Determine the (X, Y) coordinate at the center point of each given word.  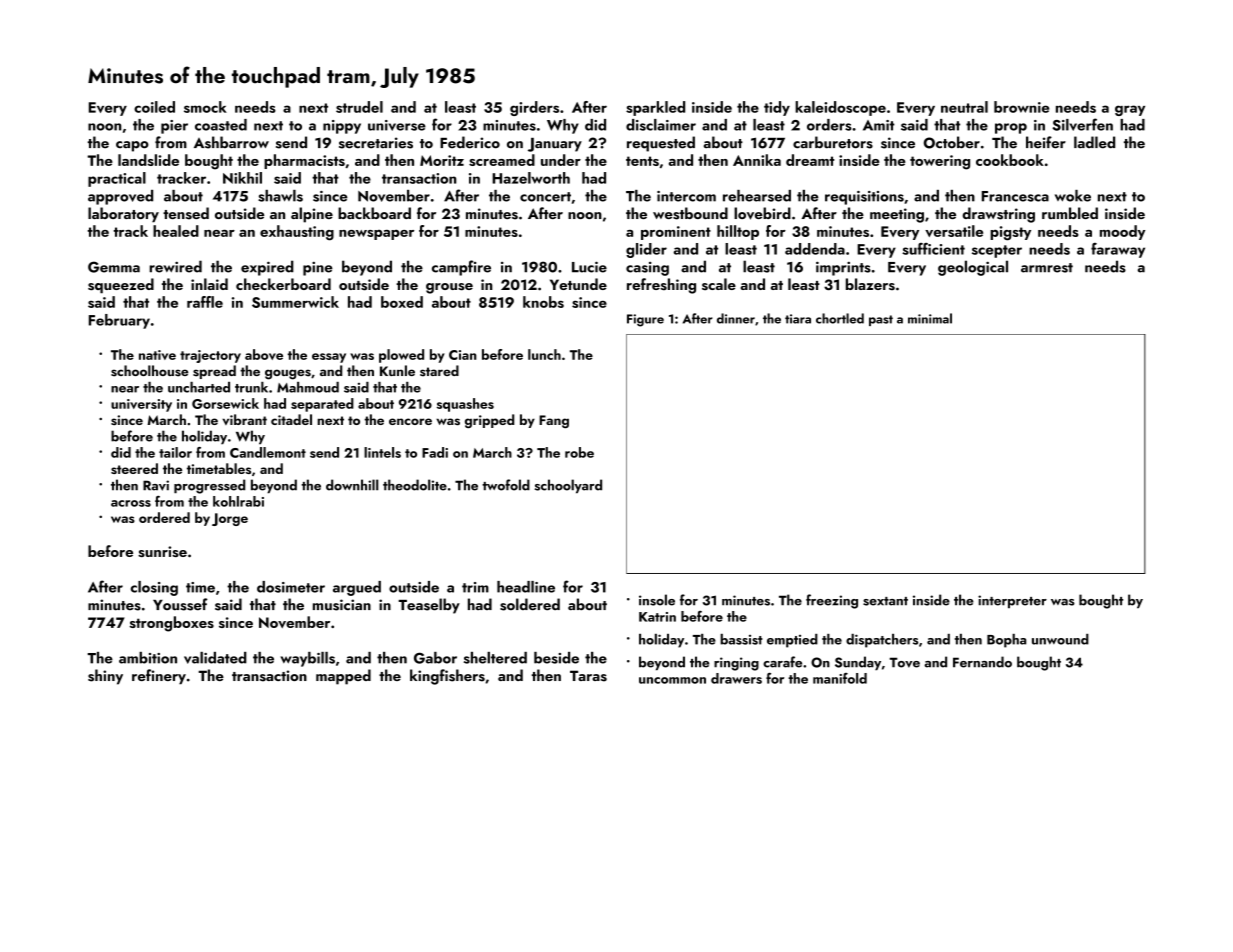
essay (329, 358)
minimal (930, 318)
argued (357, 588)
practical (117, 179)
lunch (544, 354)
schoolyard (568, 486)
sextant (885, 601)
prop (1011, 128)
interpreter (1012, 601)
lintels (382, 452)
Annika (757, 160)
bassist (741, 639)
